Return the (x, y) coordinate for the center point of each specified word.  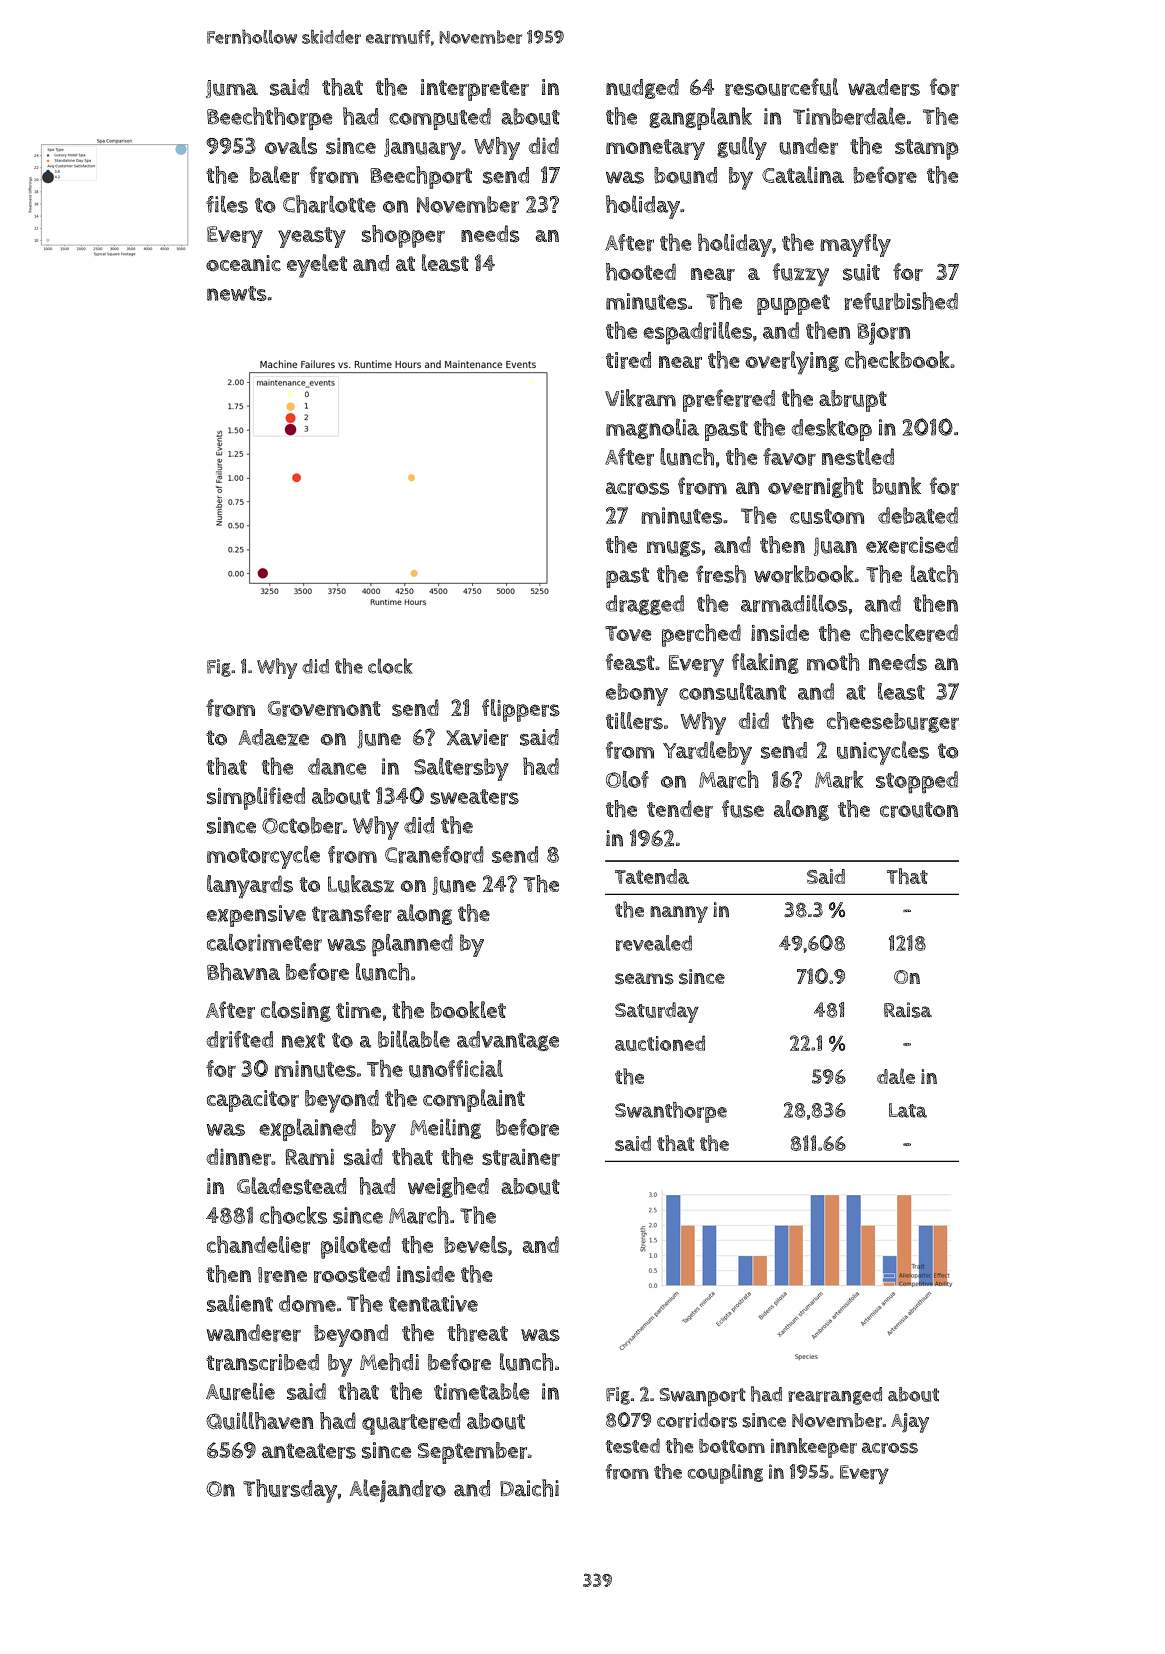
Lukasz (361, 884)
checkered (909, 633)
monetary (655, 149)
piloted (356, 1247)
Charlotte (329, 204)
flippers (521, 710)
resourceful (781, 87)
